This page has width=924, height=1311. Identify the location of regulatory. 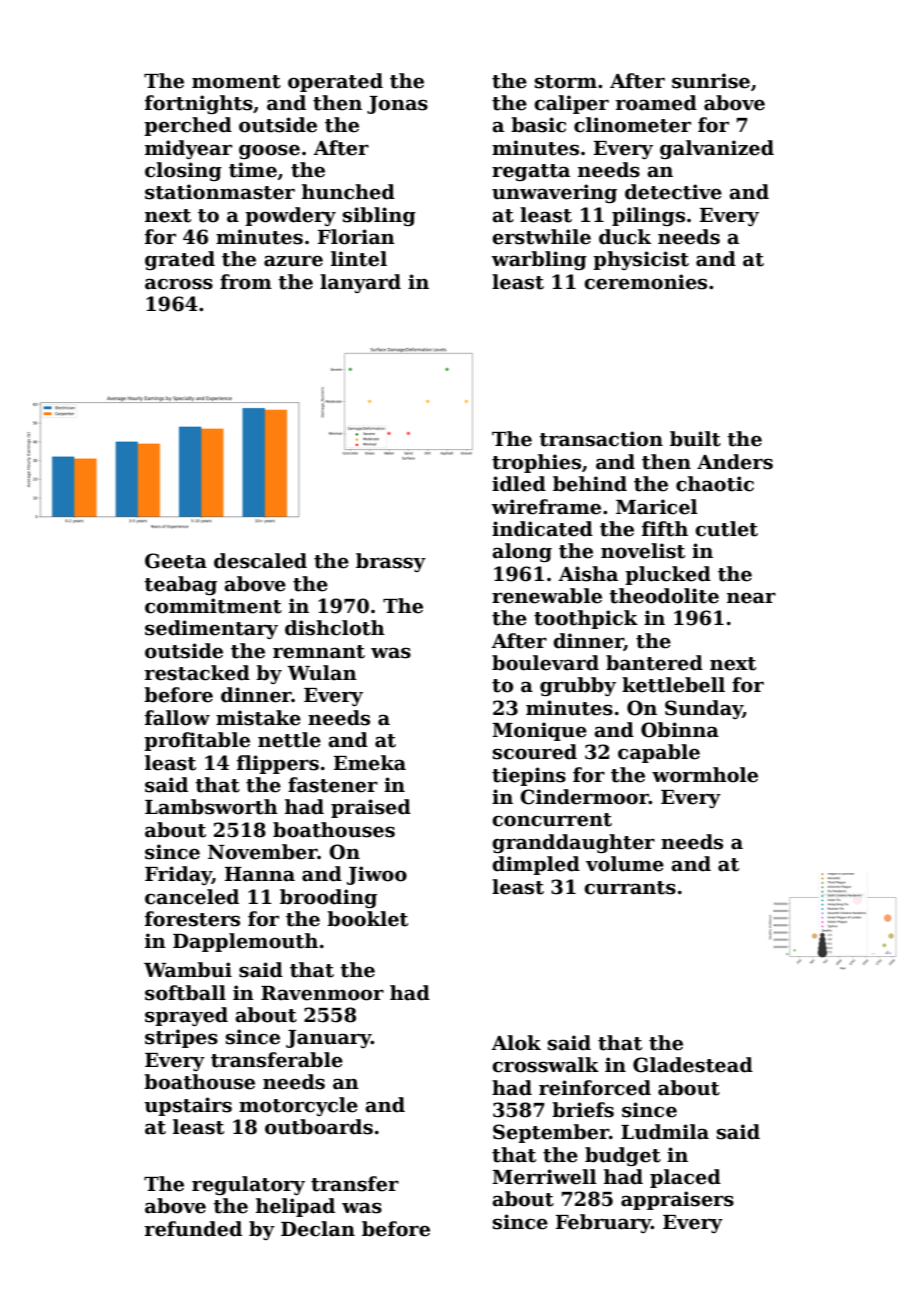
(248, 1185).
